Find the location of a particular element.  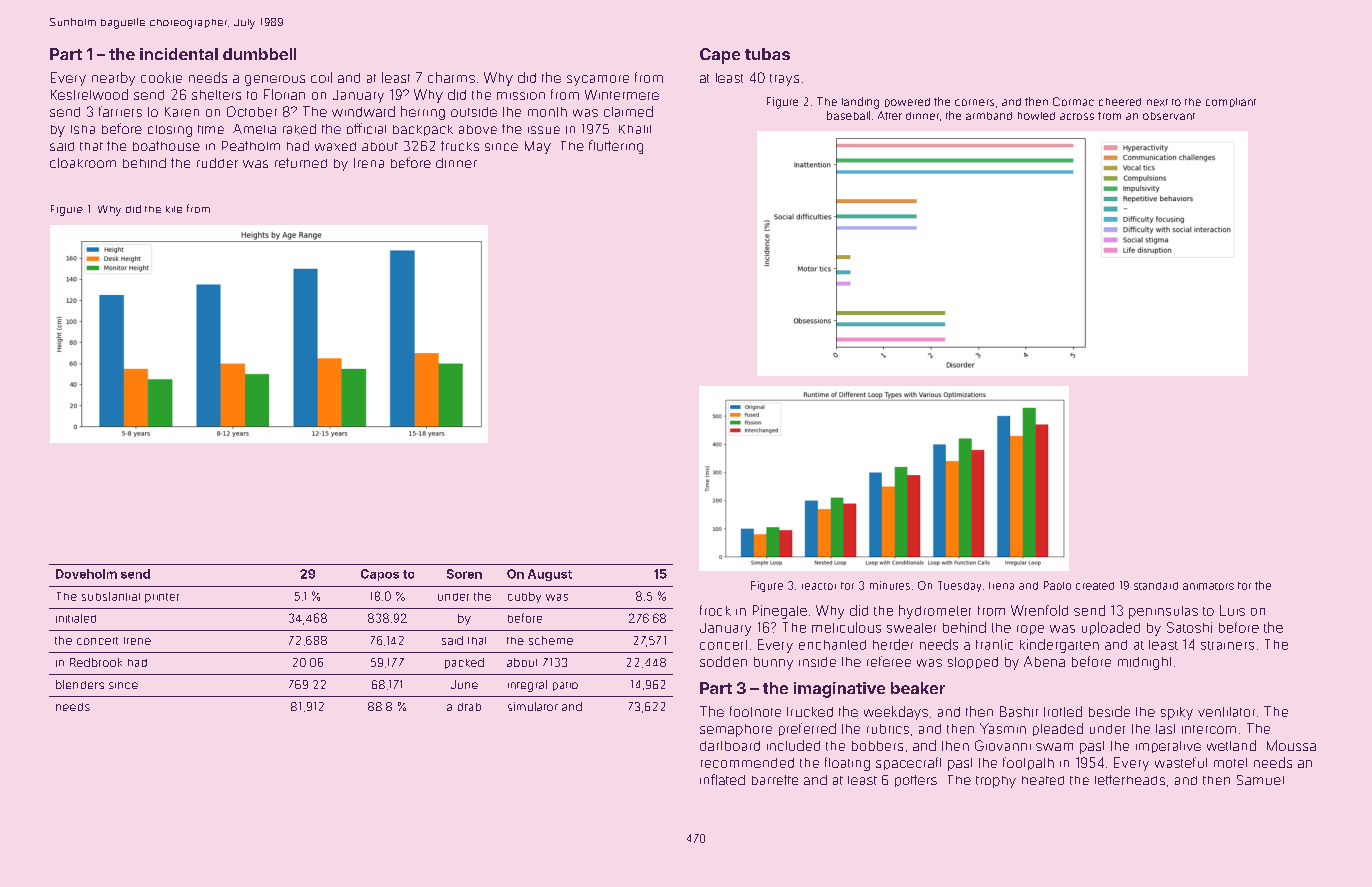

patio is located at coordinates (565, 686).
